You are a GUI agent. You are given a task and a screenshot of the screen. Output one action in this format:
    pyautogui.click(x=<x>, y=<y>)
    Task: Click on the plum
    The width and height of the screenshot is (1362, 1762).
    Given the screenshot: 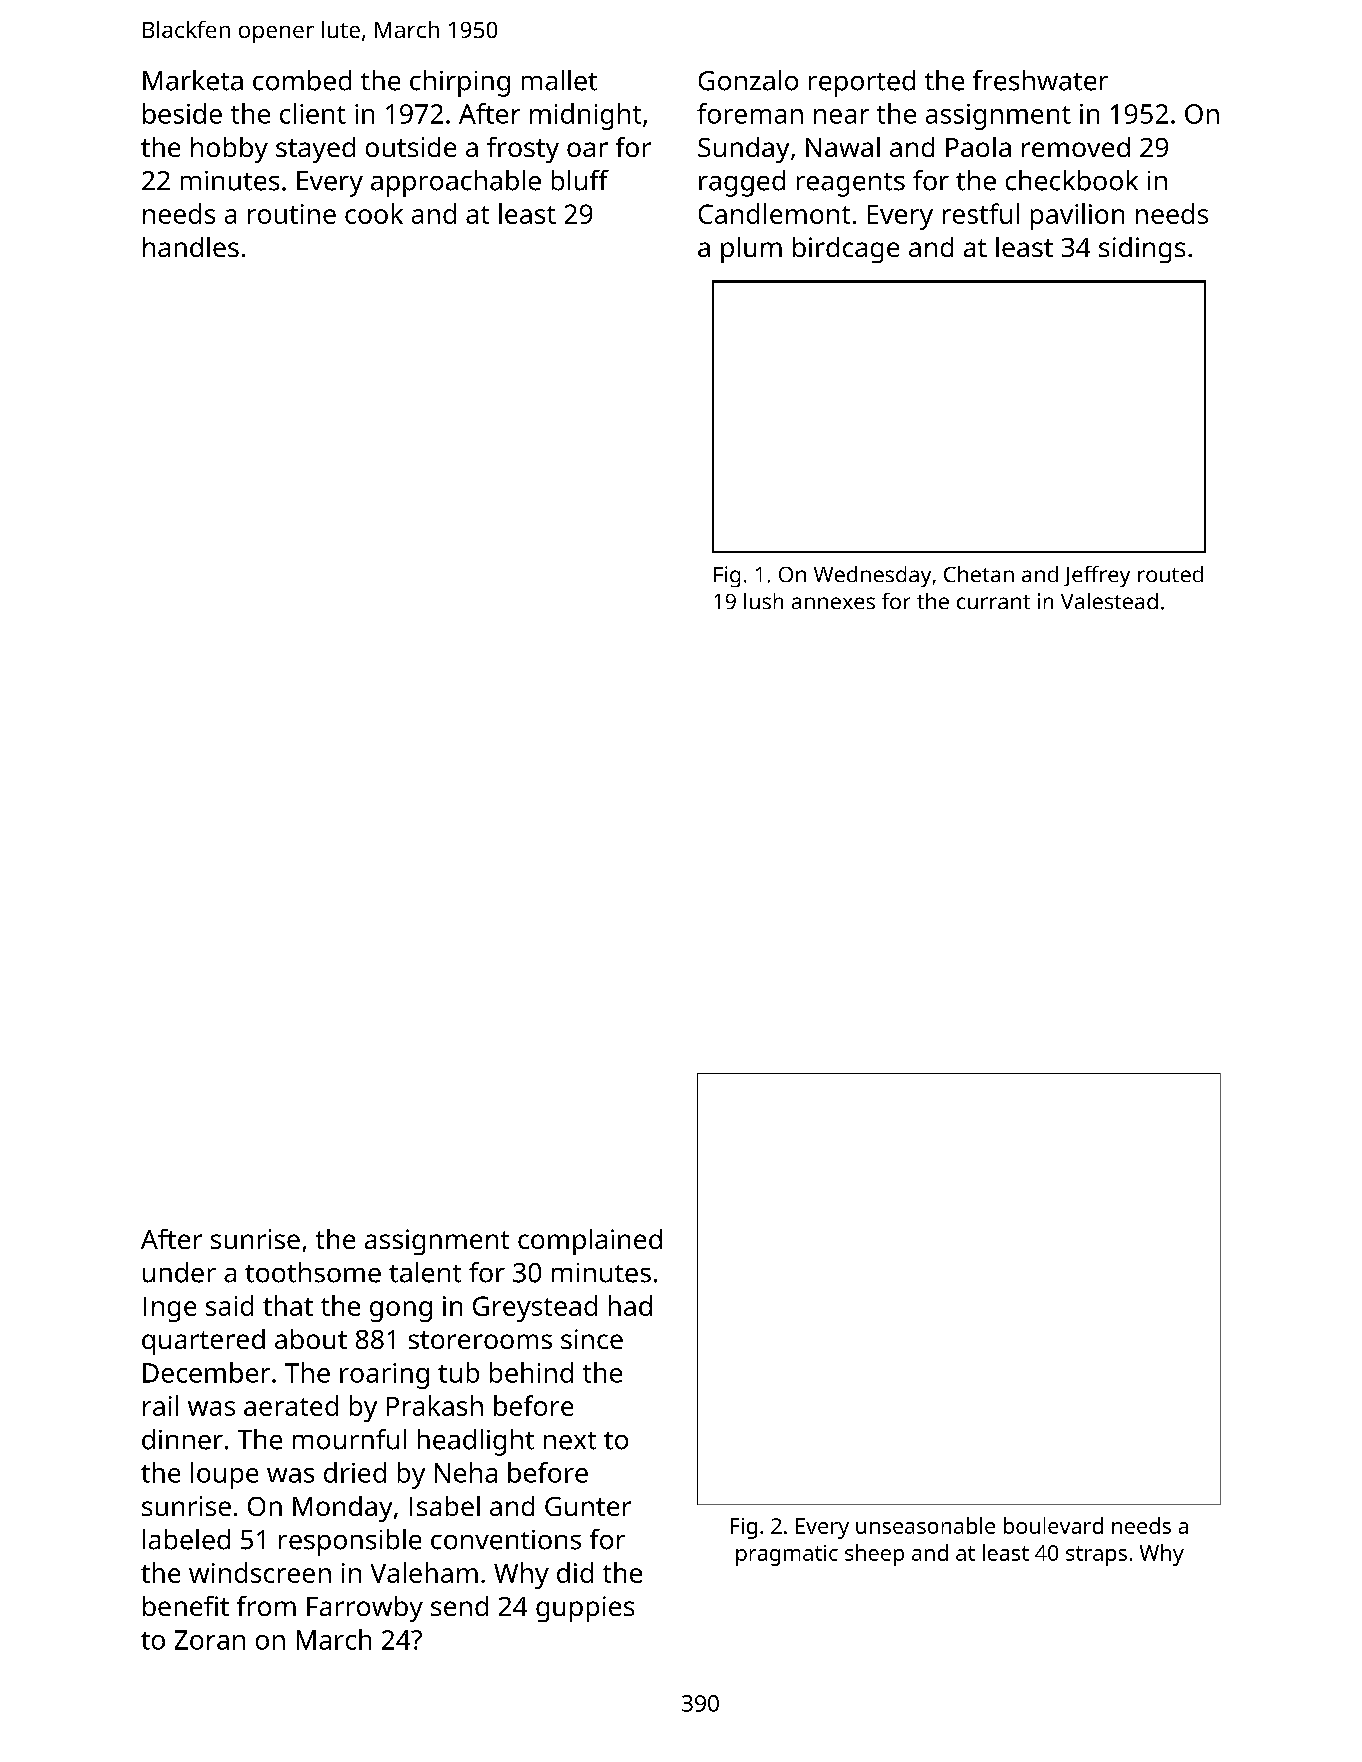 What is the action you would take?
    pyautogui.click(x=751, y=250)
